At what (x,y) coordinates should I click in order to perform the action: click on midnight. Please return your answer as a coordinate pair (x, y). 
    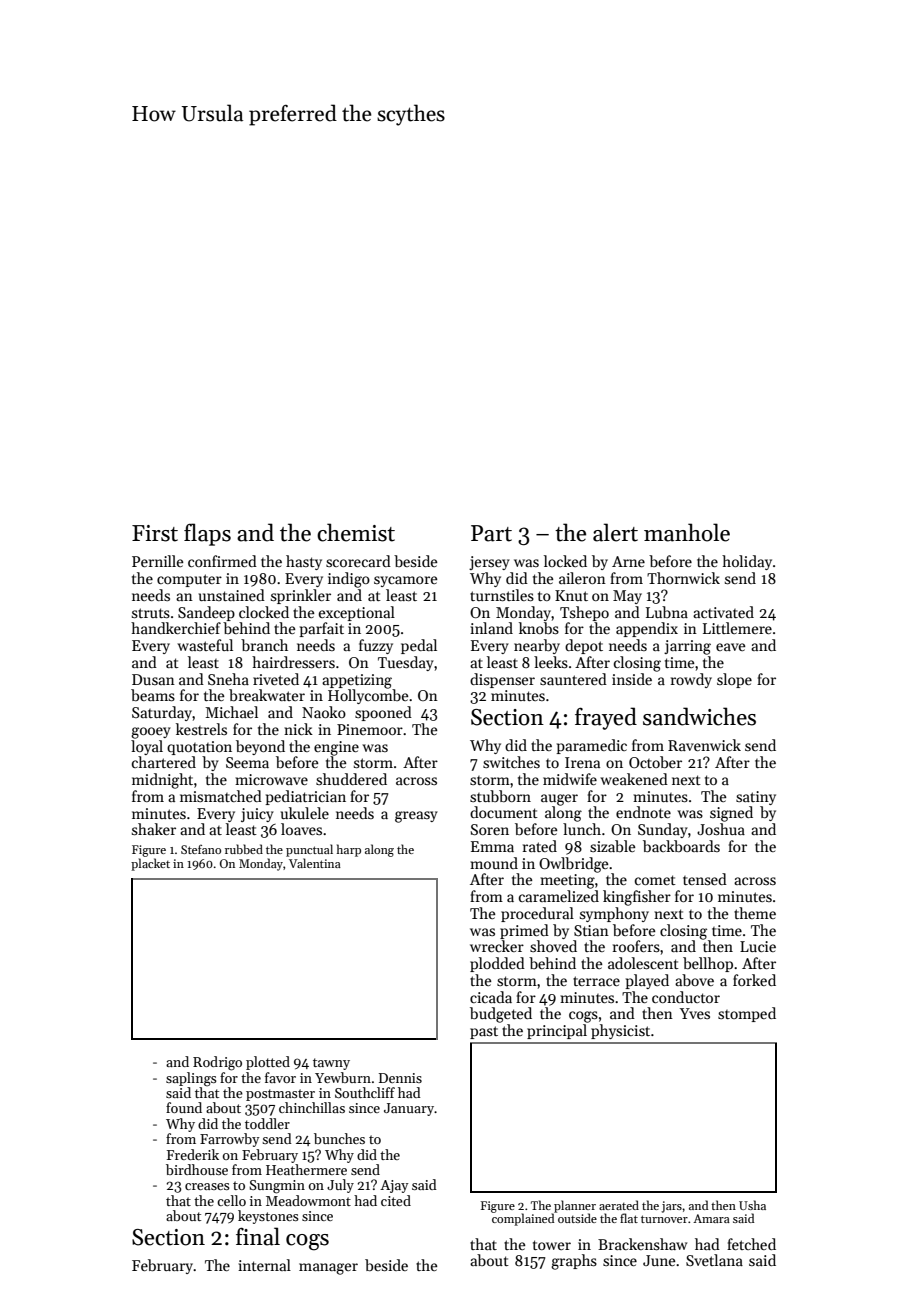
    Looking at the image, I should click on (162, 781).
